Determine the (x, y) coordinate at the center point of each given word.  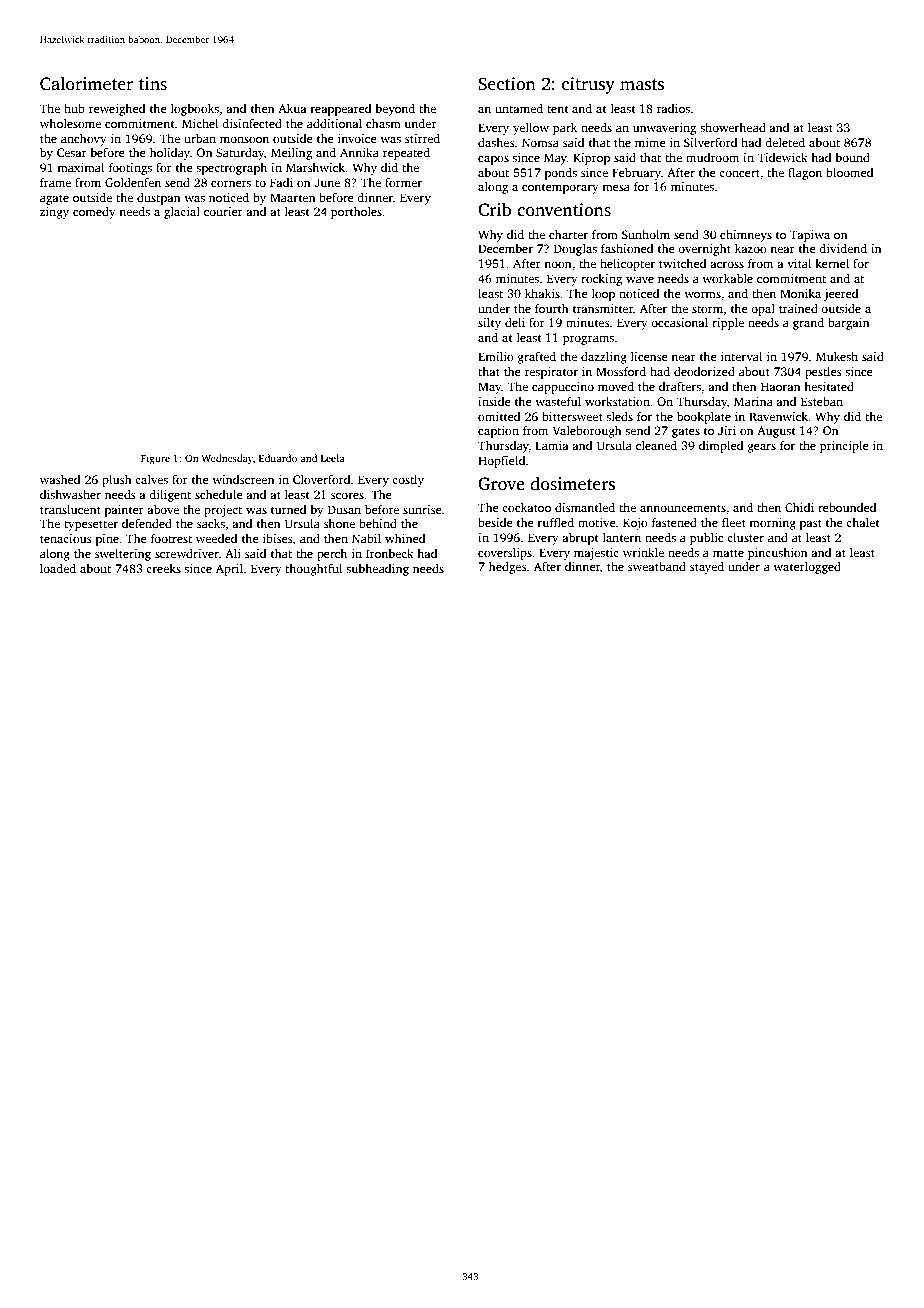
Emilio (496, 356)
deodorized (704, 371)
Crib (494, 210)
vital (799, 263)
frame (55, 182)
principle (844, 447)
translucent (70, 509)
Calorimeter (86, 84)
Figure (155, 459)
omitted (499, 416)
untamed (519, 108)
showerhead (733, 127)
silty (489, 324)
